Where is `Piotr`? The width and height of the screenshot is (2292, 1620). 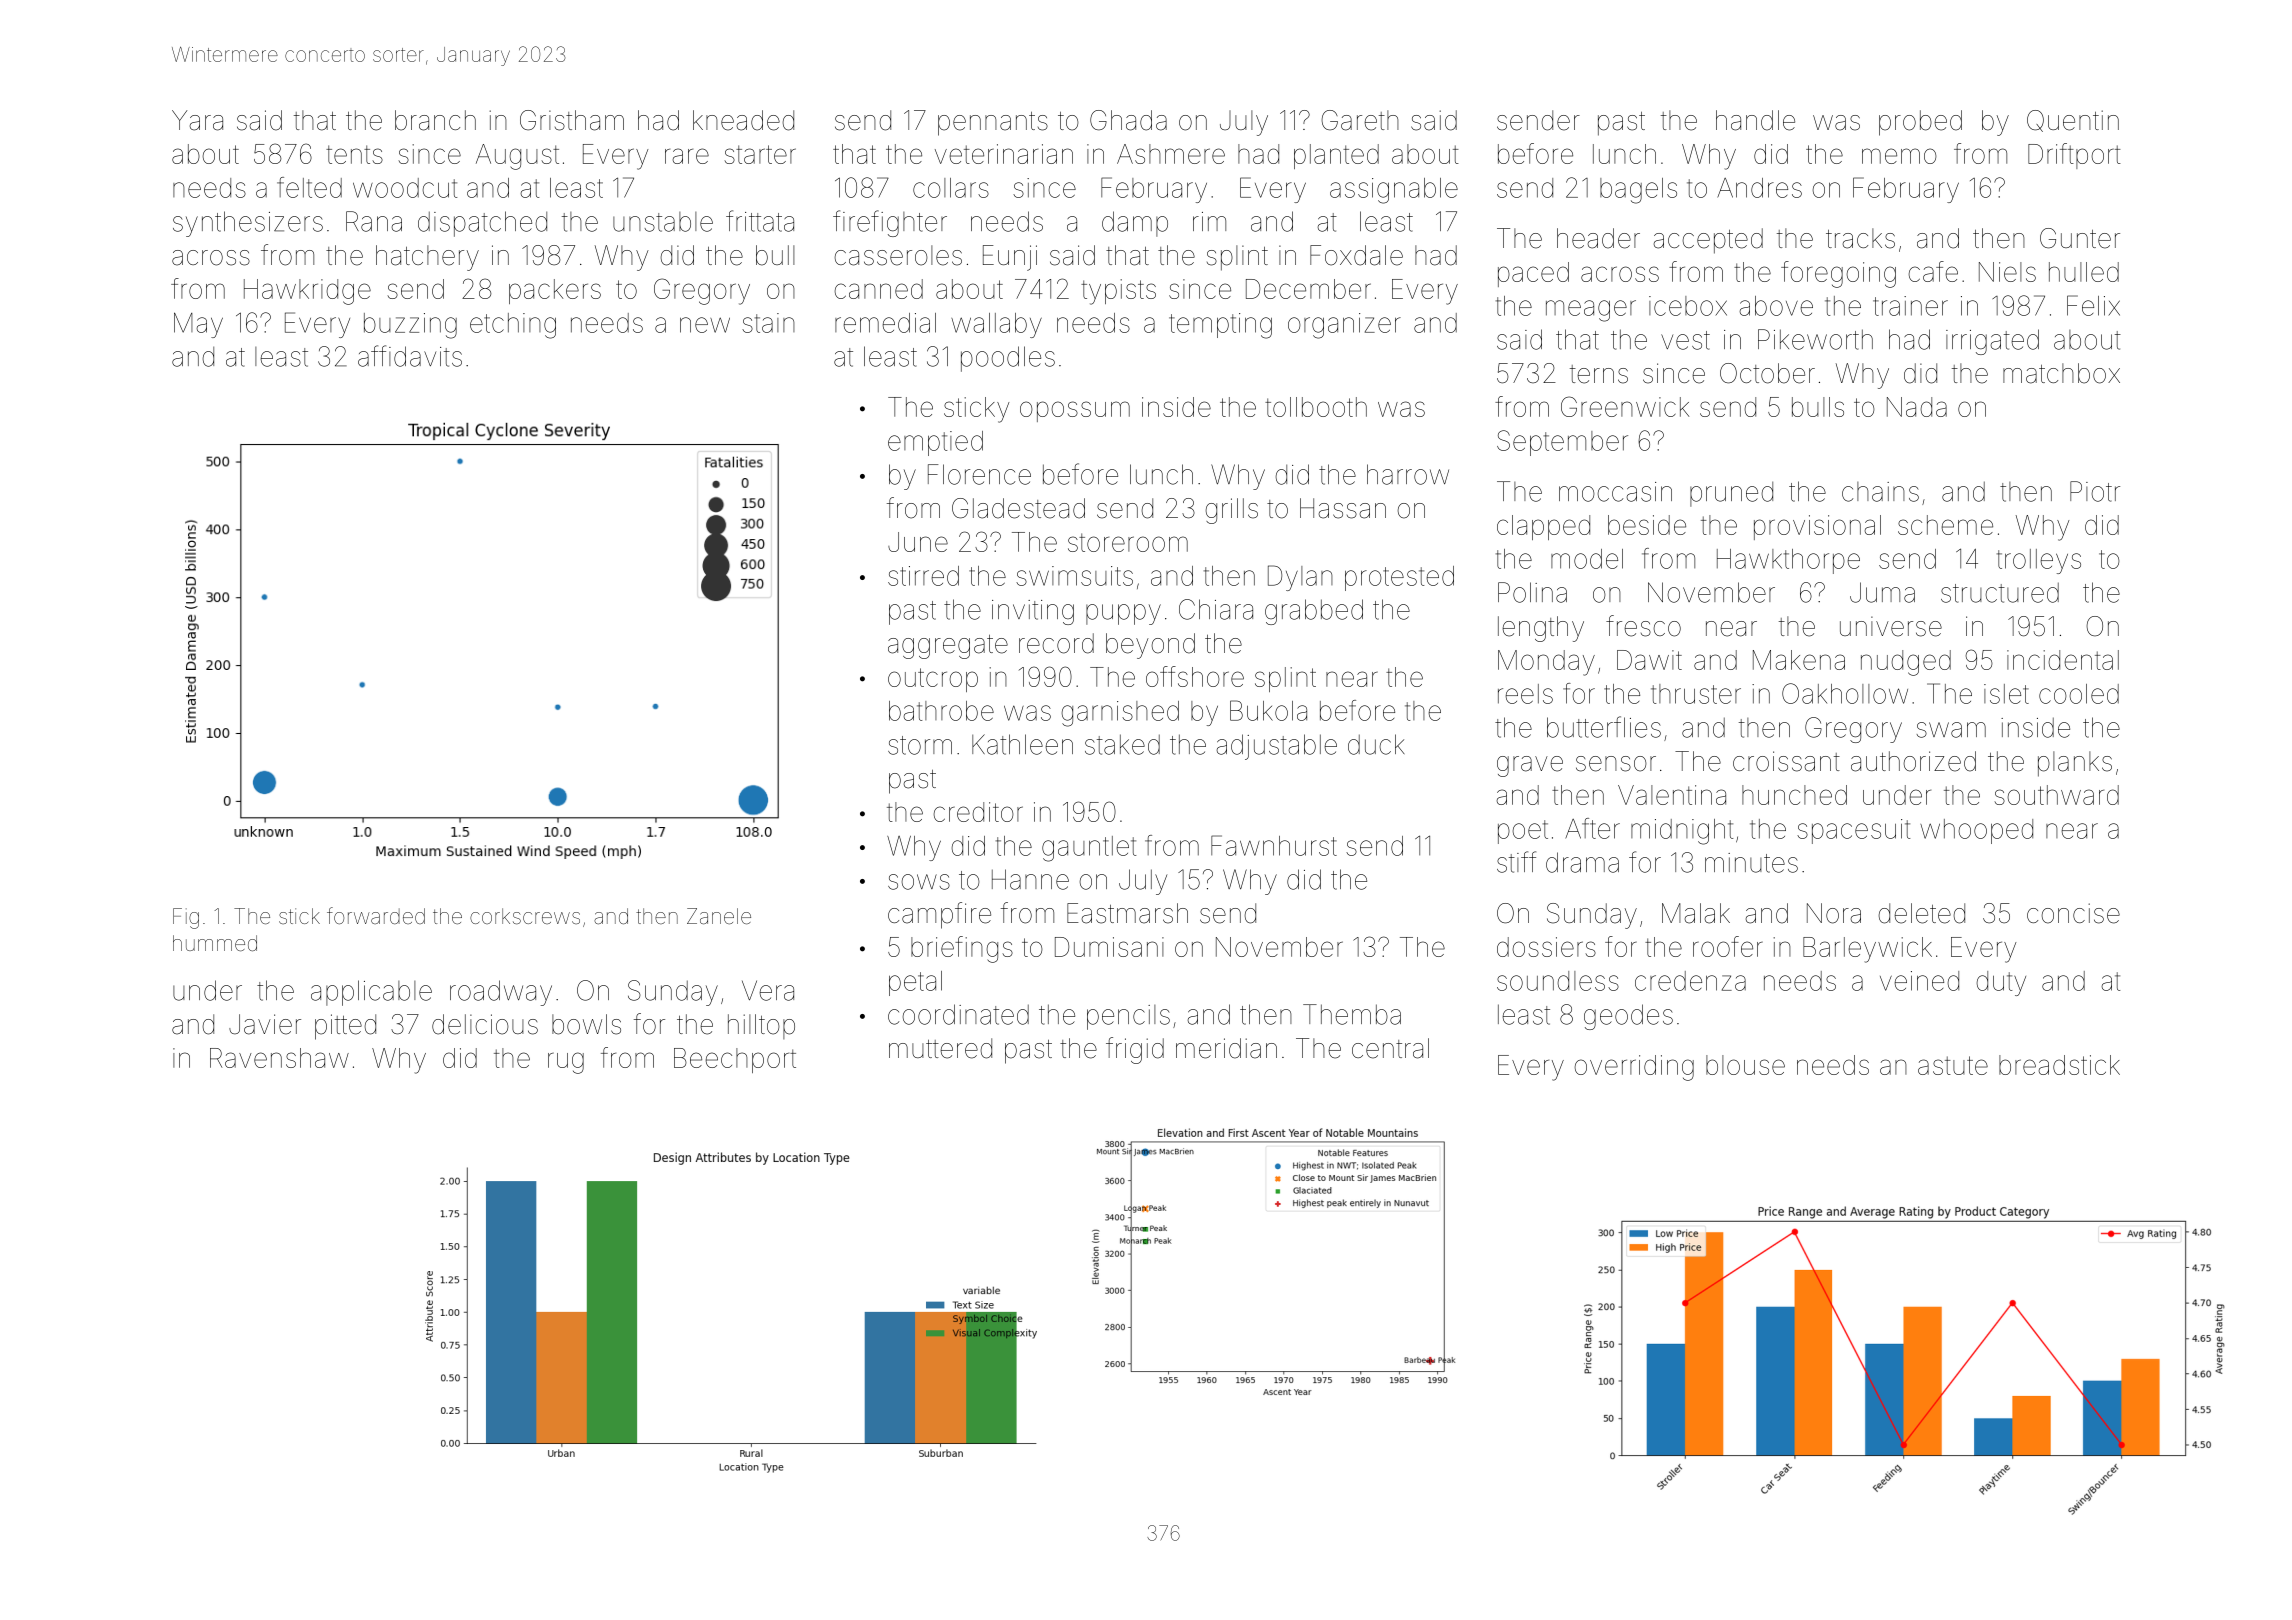 Piotr is located at coordinates (2095, 491).
